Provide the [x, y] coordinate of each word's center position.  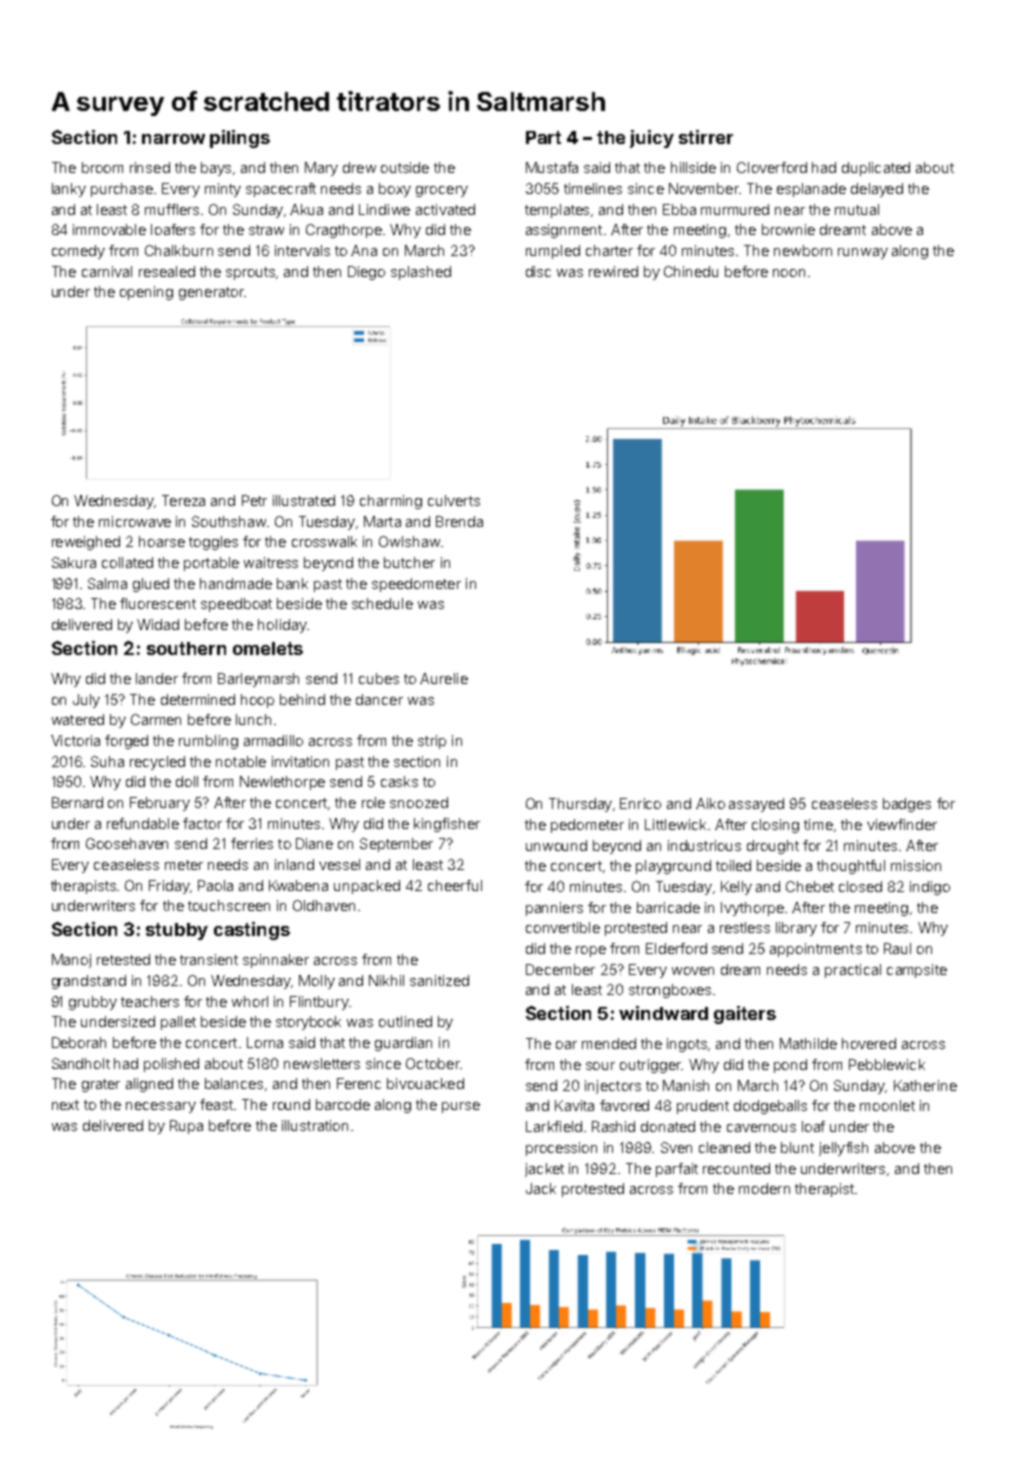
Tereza [183, 500]
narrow [173, 139]
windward [663, 1013]
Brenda [459, 521]
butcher [409, 562]
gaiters [745, 1015]
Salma [107, 583]
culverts [454, 500]
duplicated [876, 169]
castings [252, 931]
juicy [652, 139]
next [65, 1105]
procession [561, 1149]
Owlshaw [409, 541]
